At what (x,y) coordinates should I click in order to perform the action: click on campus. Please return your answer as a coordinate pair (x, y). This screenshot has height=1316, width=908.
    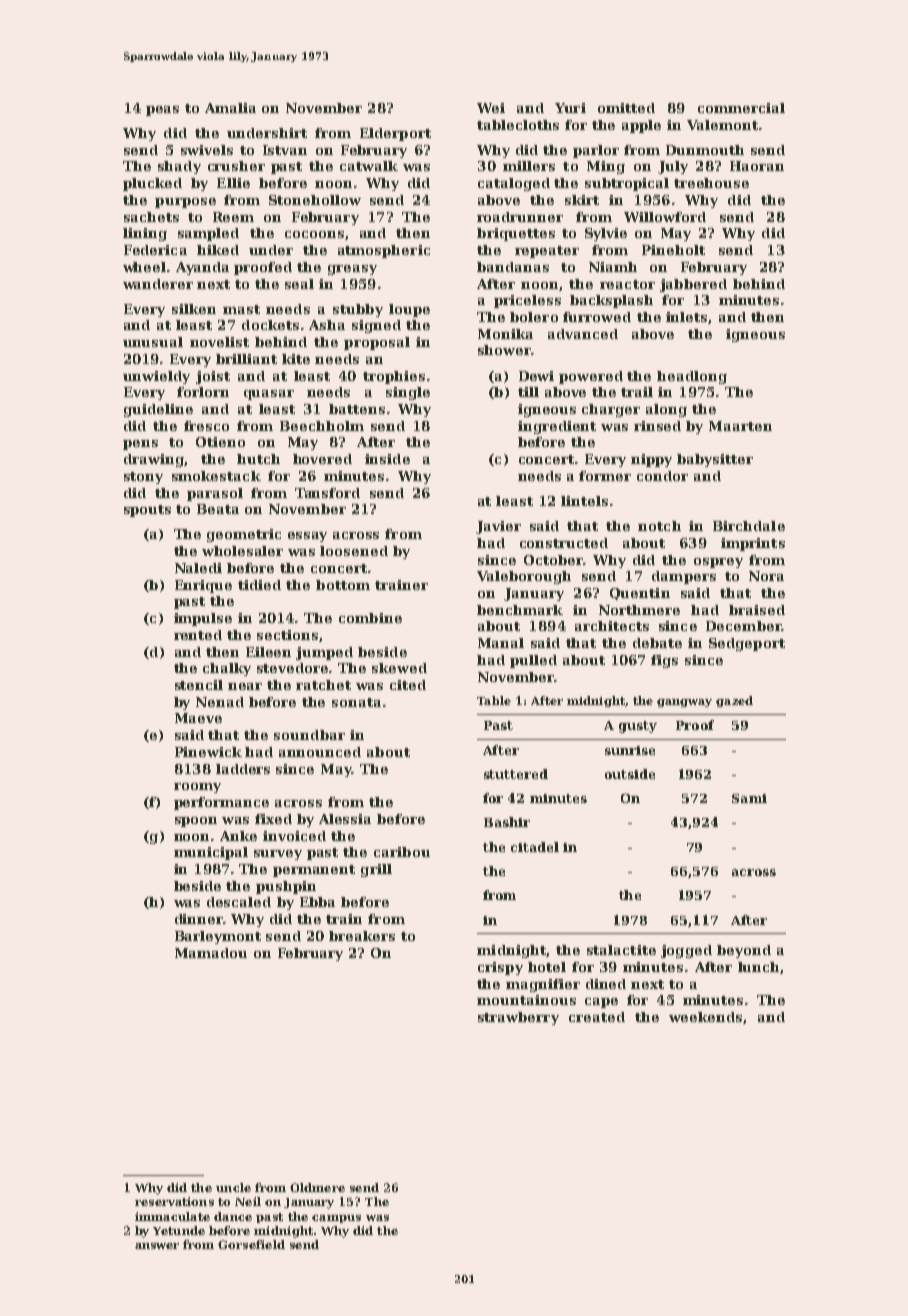
    Looking at the image, I should click on (336, 1219).
